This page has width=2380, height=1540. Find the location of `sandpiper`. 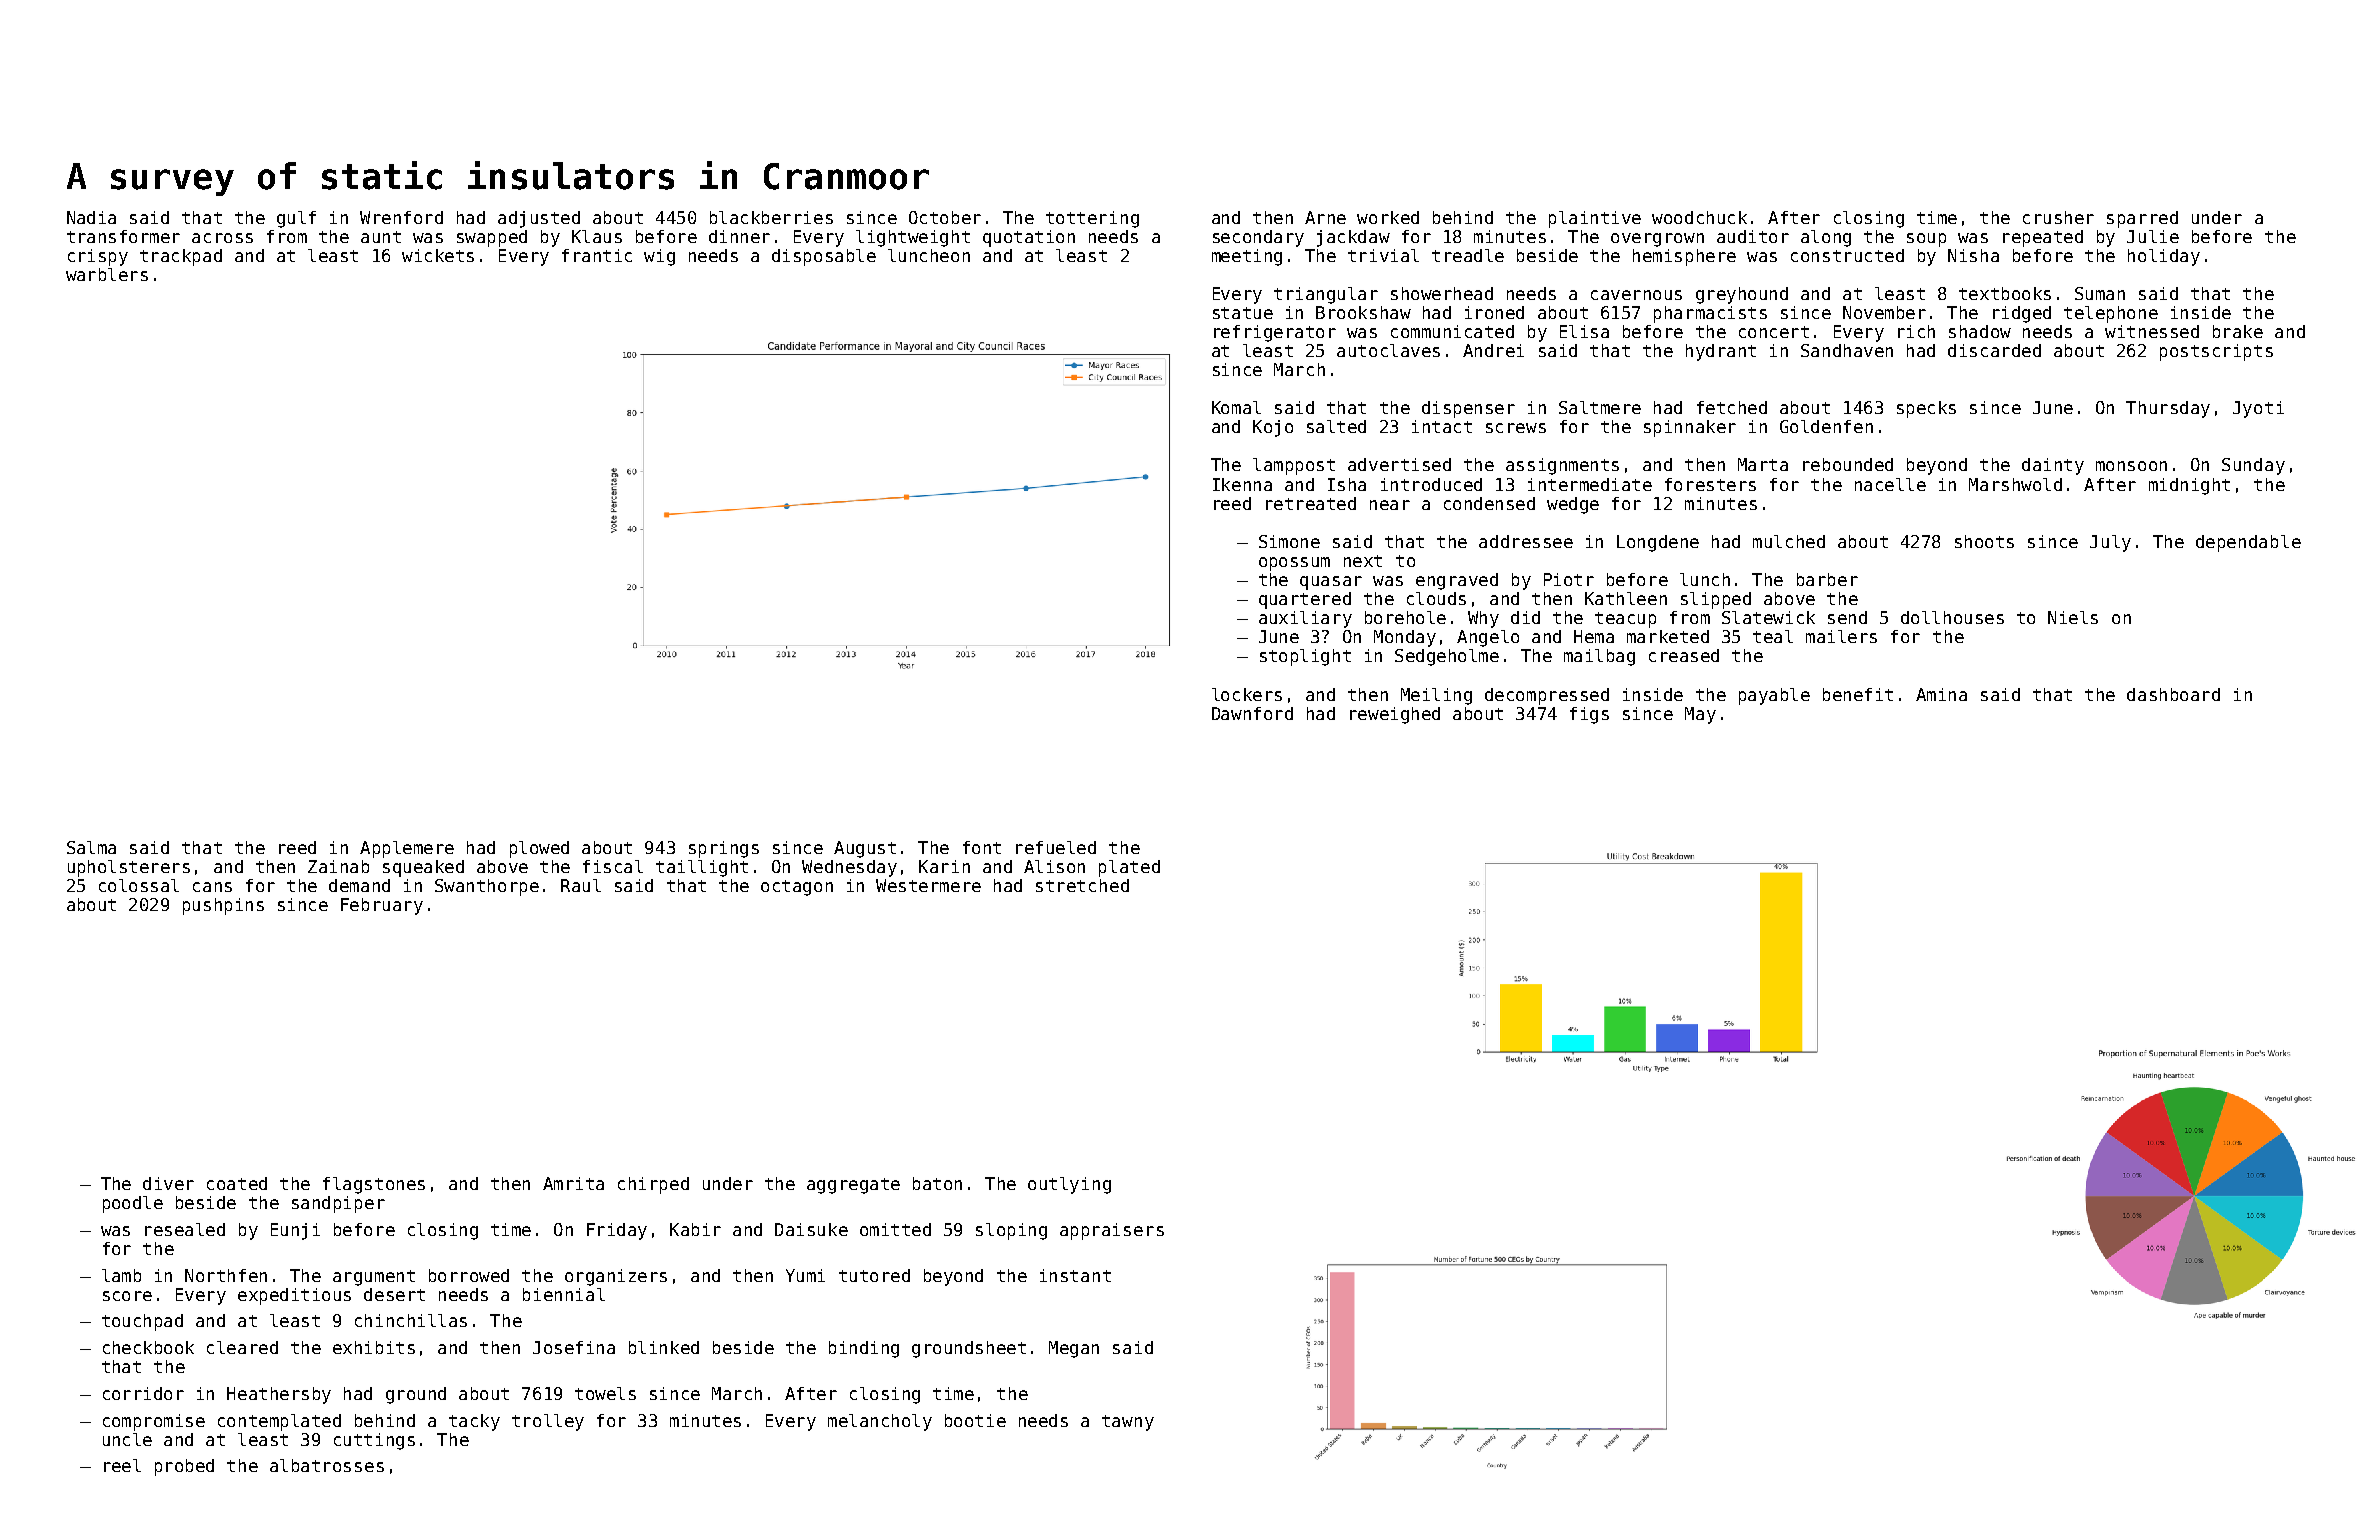

sandpiper is located at coordinates (338, 1204).
